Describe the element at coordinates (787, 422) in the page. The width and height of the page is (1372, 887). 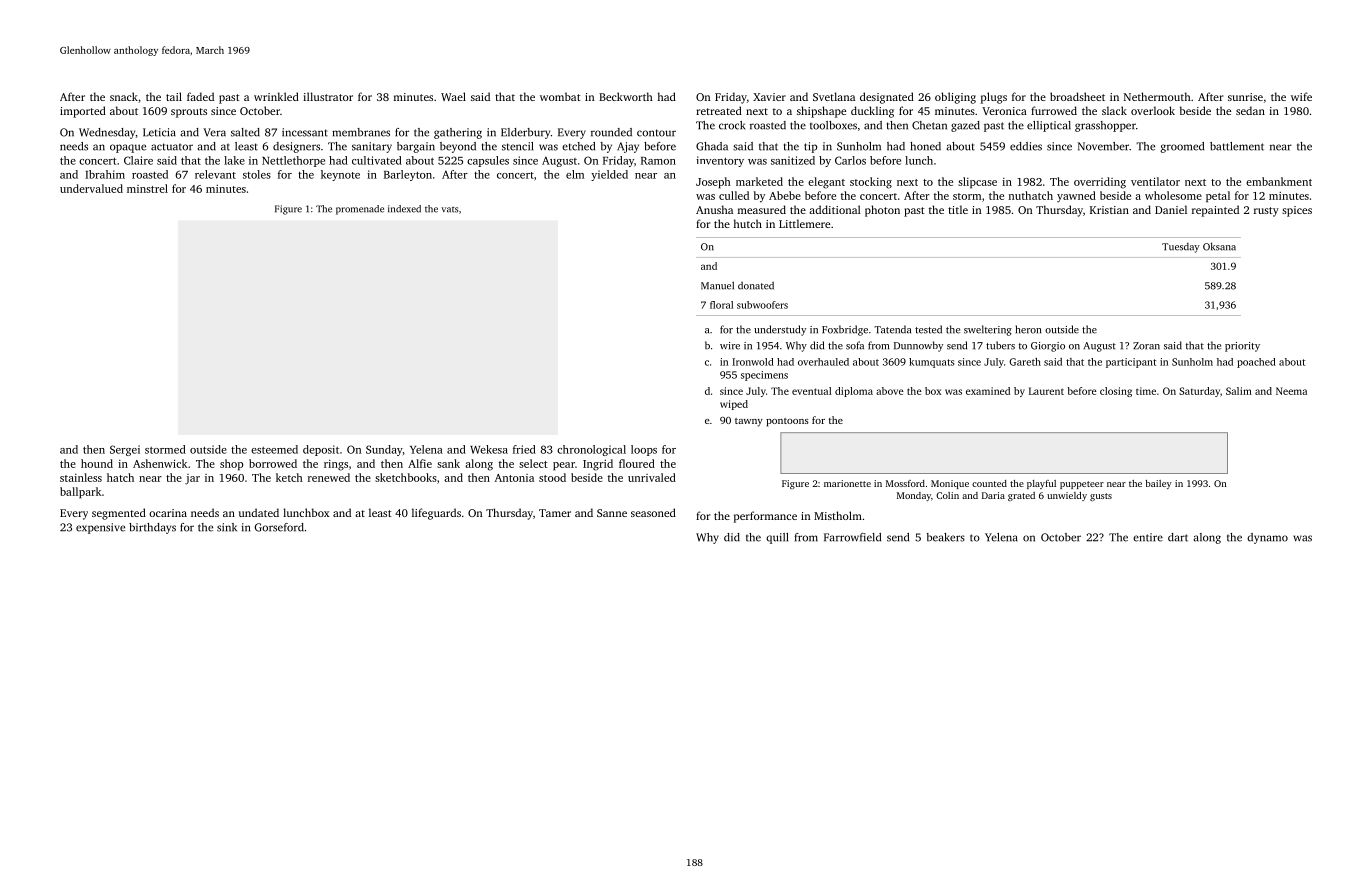
I see `pontoons` at that location.
